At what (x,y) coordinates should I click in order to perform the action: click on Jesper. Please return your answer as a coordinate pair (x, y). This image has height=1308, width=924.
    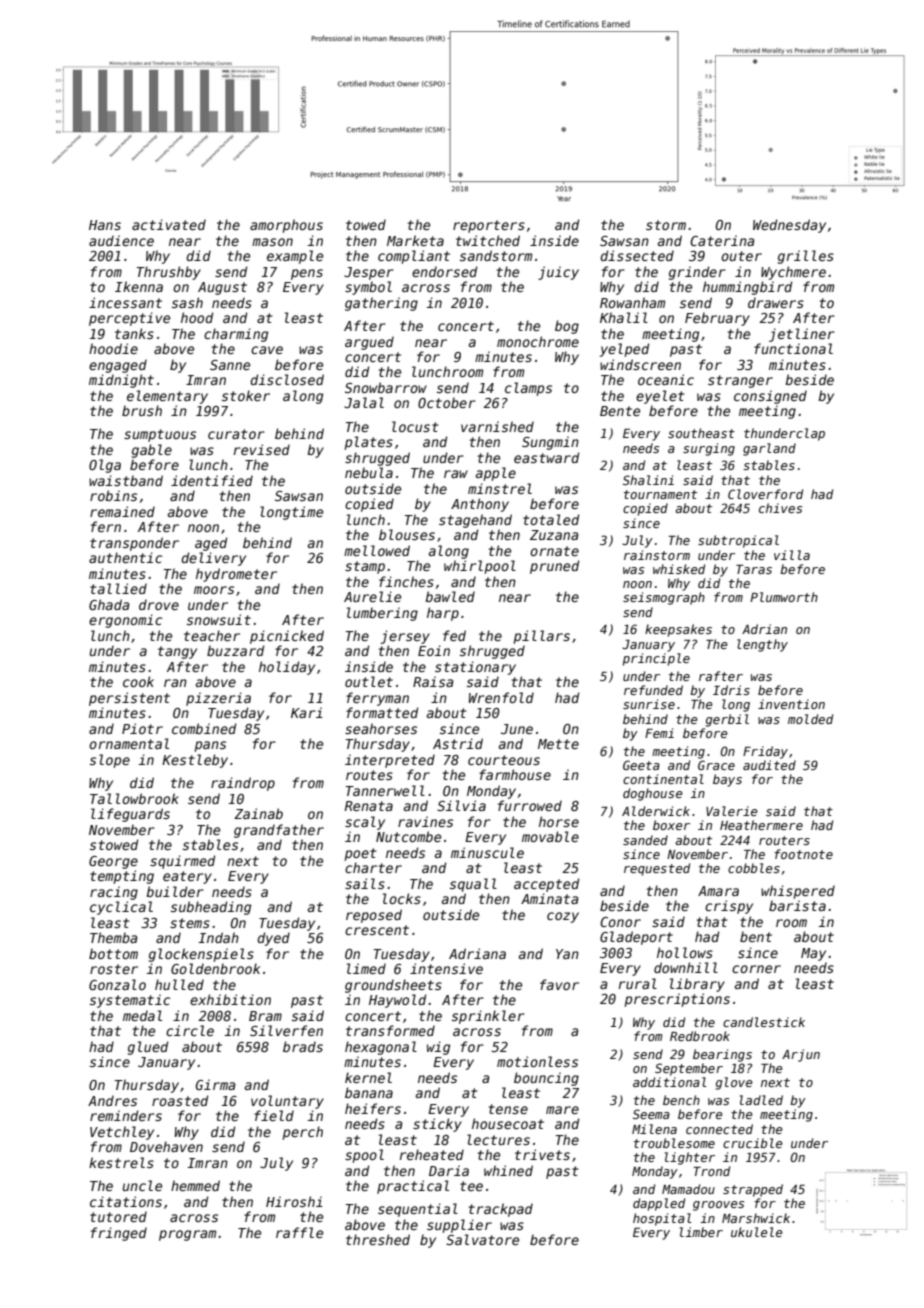
    Looking at the image, I should click on (369, 273).
